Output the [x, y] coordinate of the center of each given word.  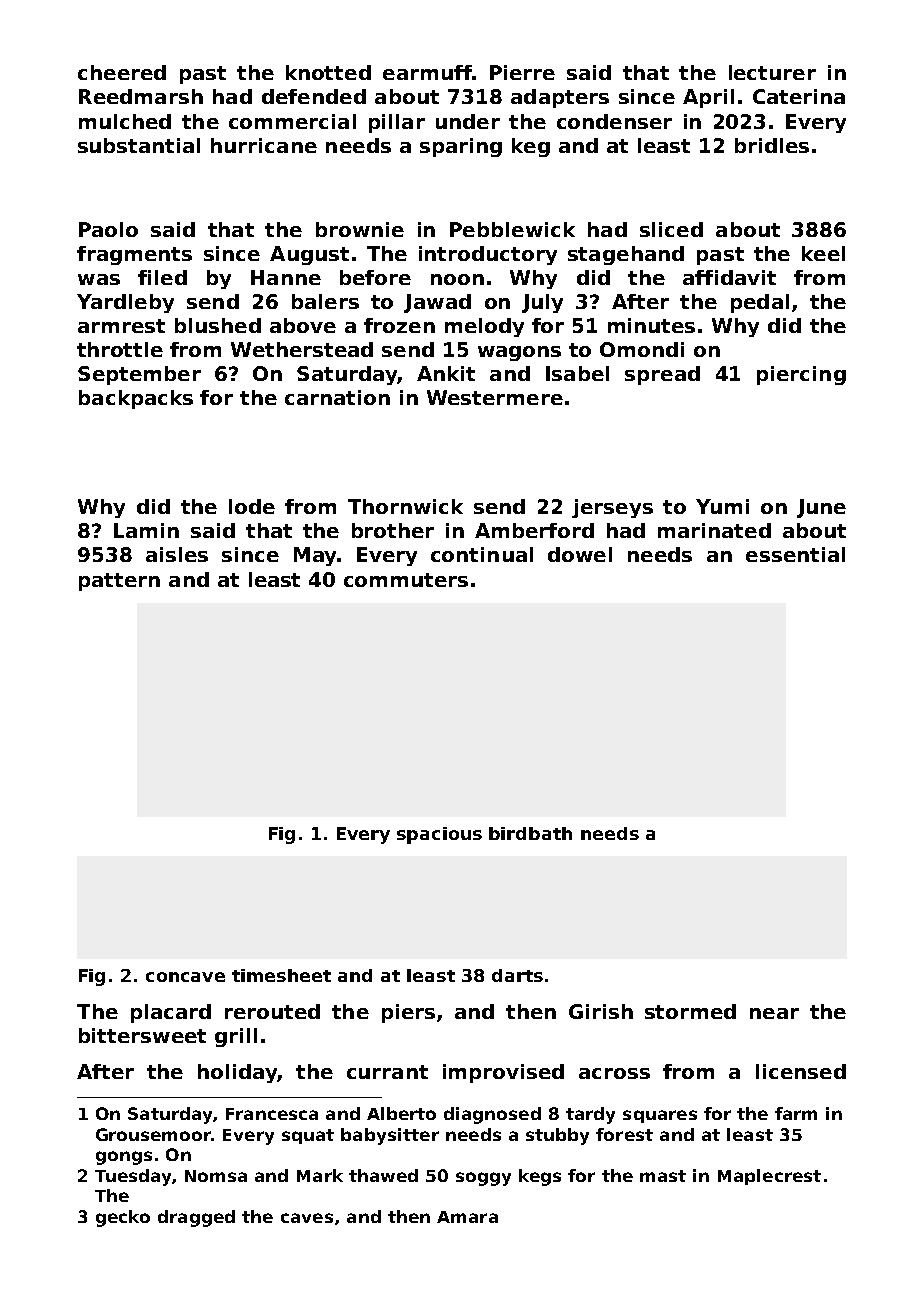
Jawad [437, 303]
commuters [406, 580]
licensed [801, 1071]
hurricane [264, 145]
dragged [196, 1218]
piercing [801, 375]
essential [795, 554]
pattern [119, 582]
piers [408, 1013]
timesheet [281, 975]
